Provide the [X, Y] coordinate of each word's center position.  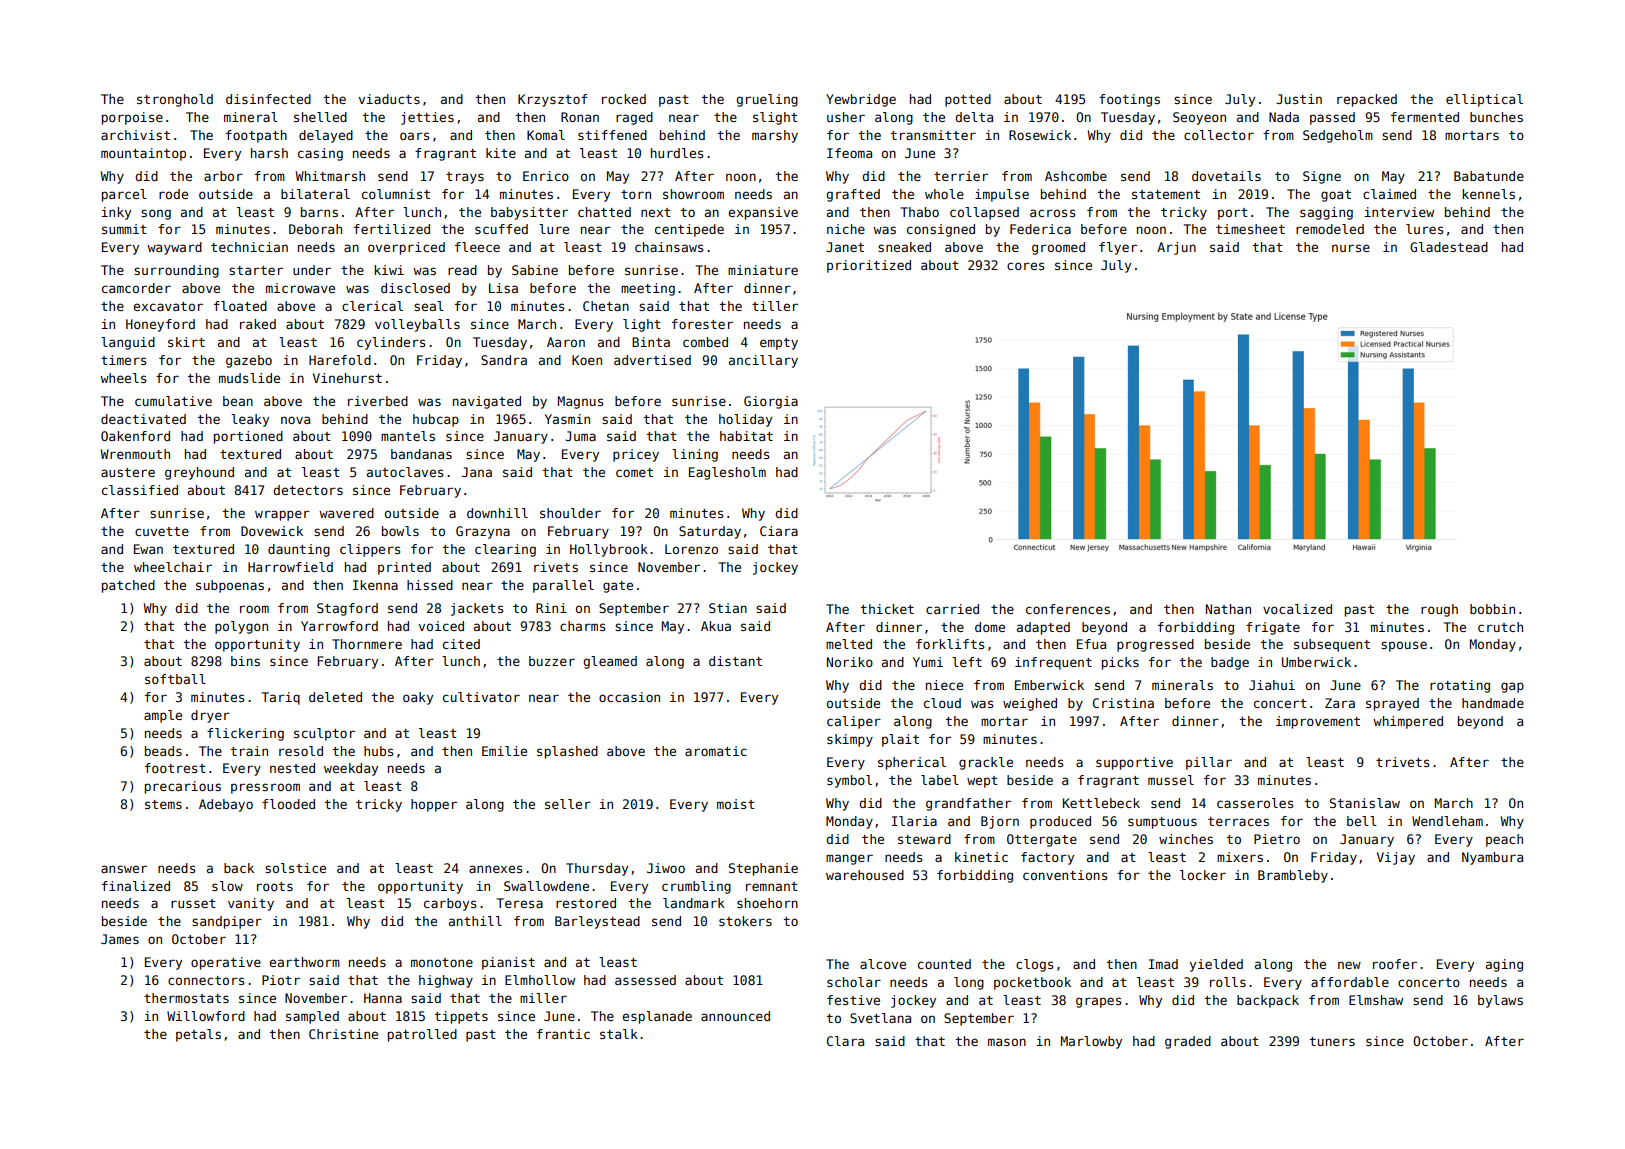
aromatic [716, 751]
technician [249, 247]
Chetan [606, 306]
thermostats [186, 998]
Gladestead [1449, 247]
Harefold [340, 360]
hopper [434, 805]
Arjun [1176, 248]
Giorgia [771, 402]
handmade [1493, 703]
